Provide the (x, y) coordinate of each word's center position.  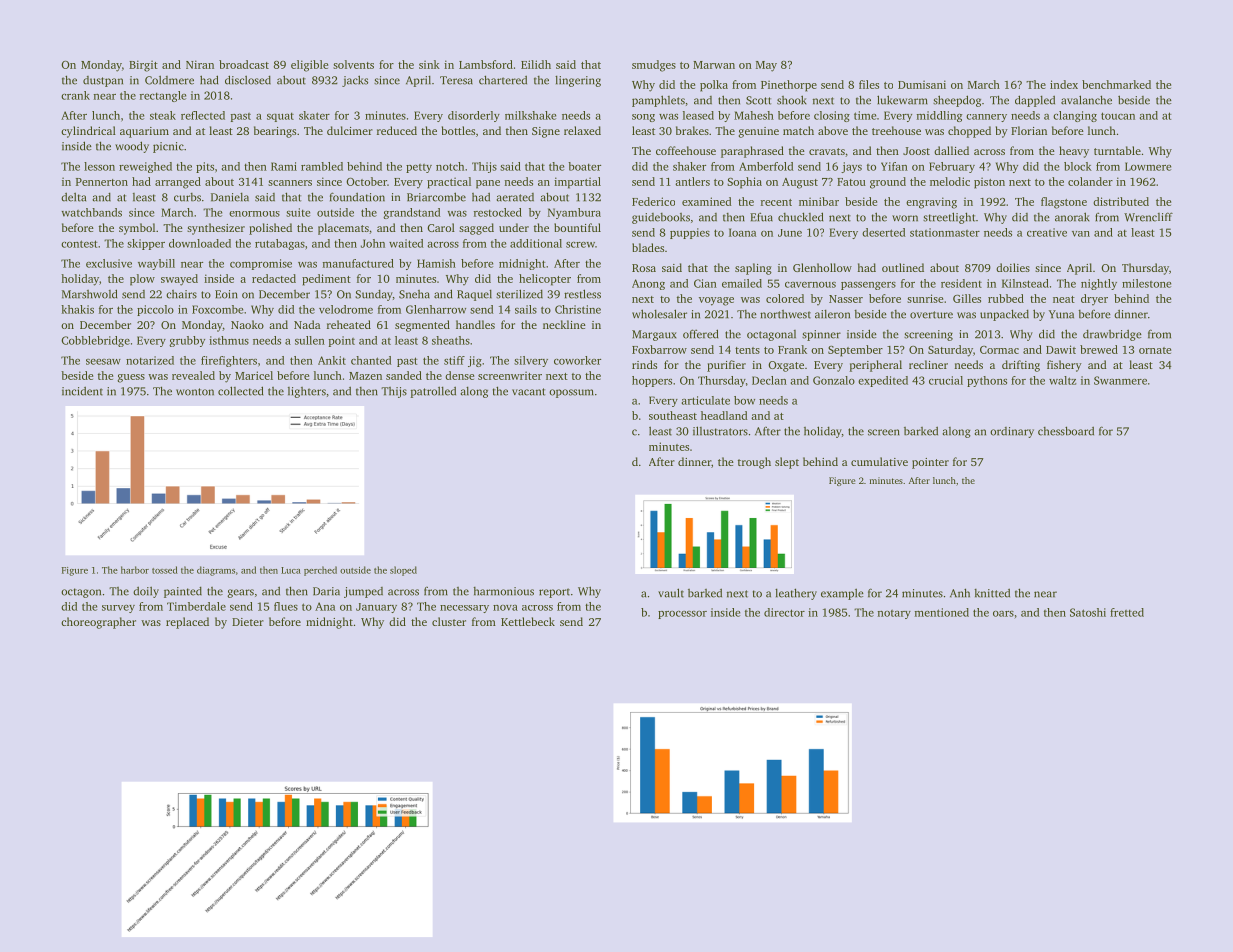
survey (118, 609)
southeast (673, 415)
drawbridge (1112, 335)
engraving (931, 203)
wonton (195, 392)
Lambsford (486, 64)
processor (682, 615)
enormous (254, 214)
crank (75, 95)
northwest (785, 314)
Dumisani (922, 84)
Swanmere (1120, 380)
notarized (150, 360)
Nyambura (574, 213)
